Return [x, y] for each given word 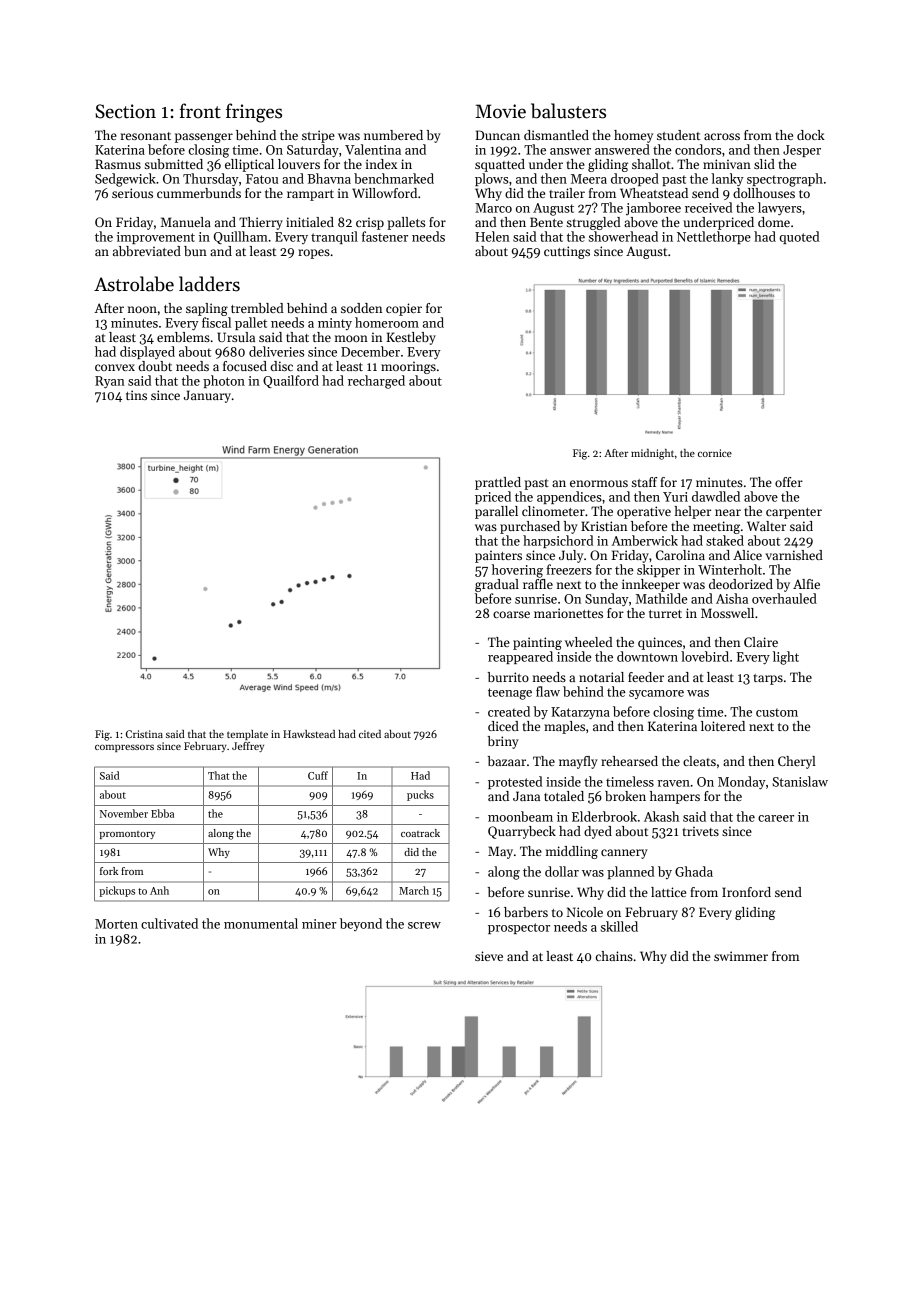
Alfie [806, 584]
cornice [715, 453]
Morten [116, 924]
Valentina [373, 149]
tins [136, 395]
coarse [511, 614]
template [247, 735]
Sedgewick [125, 180]
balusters [568, 111]
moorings [408, 367]
